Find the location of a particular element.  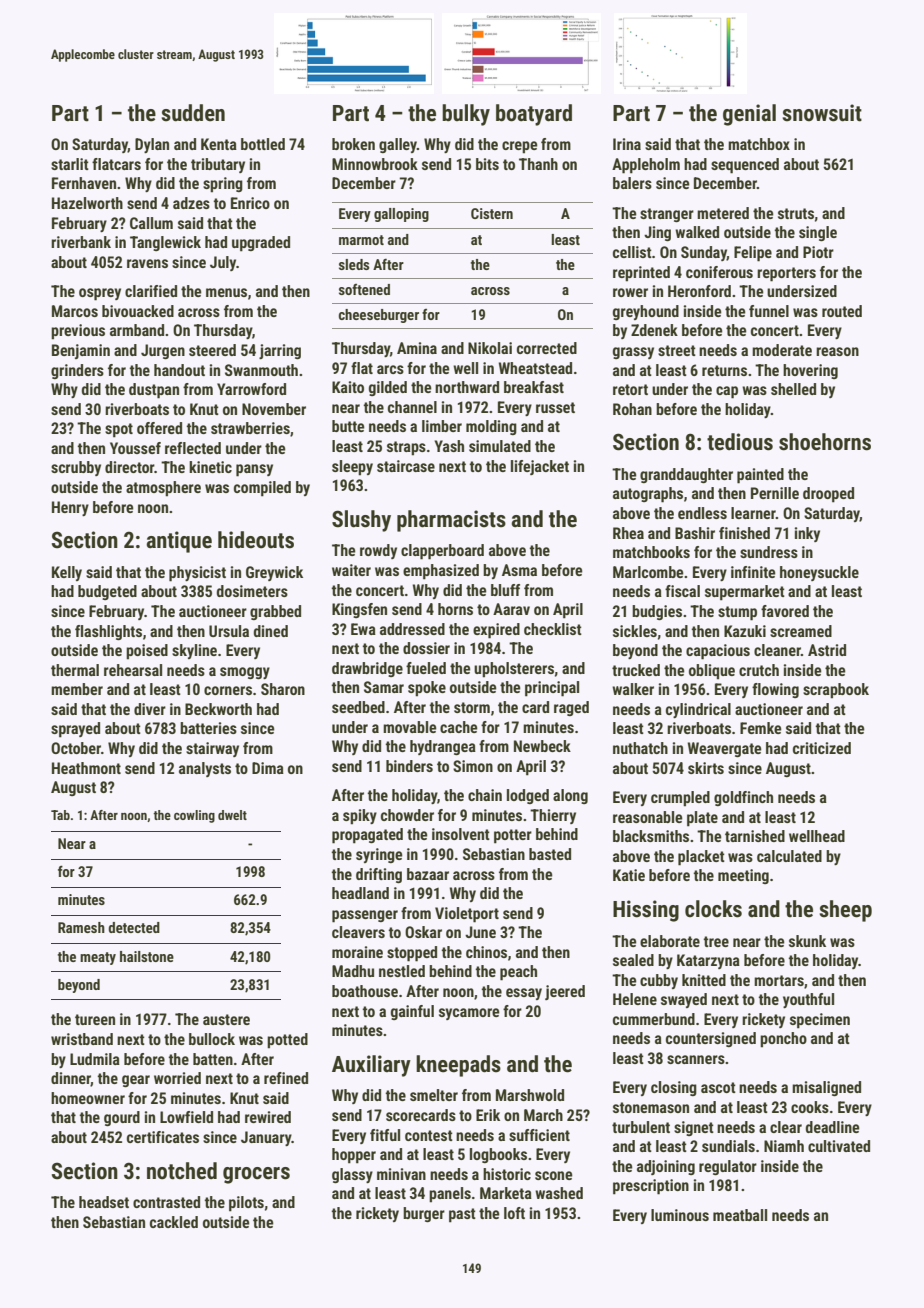

pansy is located at coordinates (254, 470).
